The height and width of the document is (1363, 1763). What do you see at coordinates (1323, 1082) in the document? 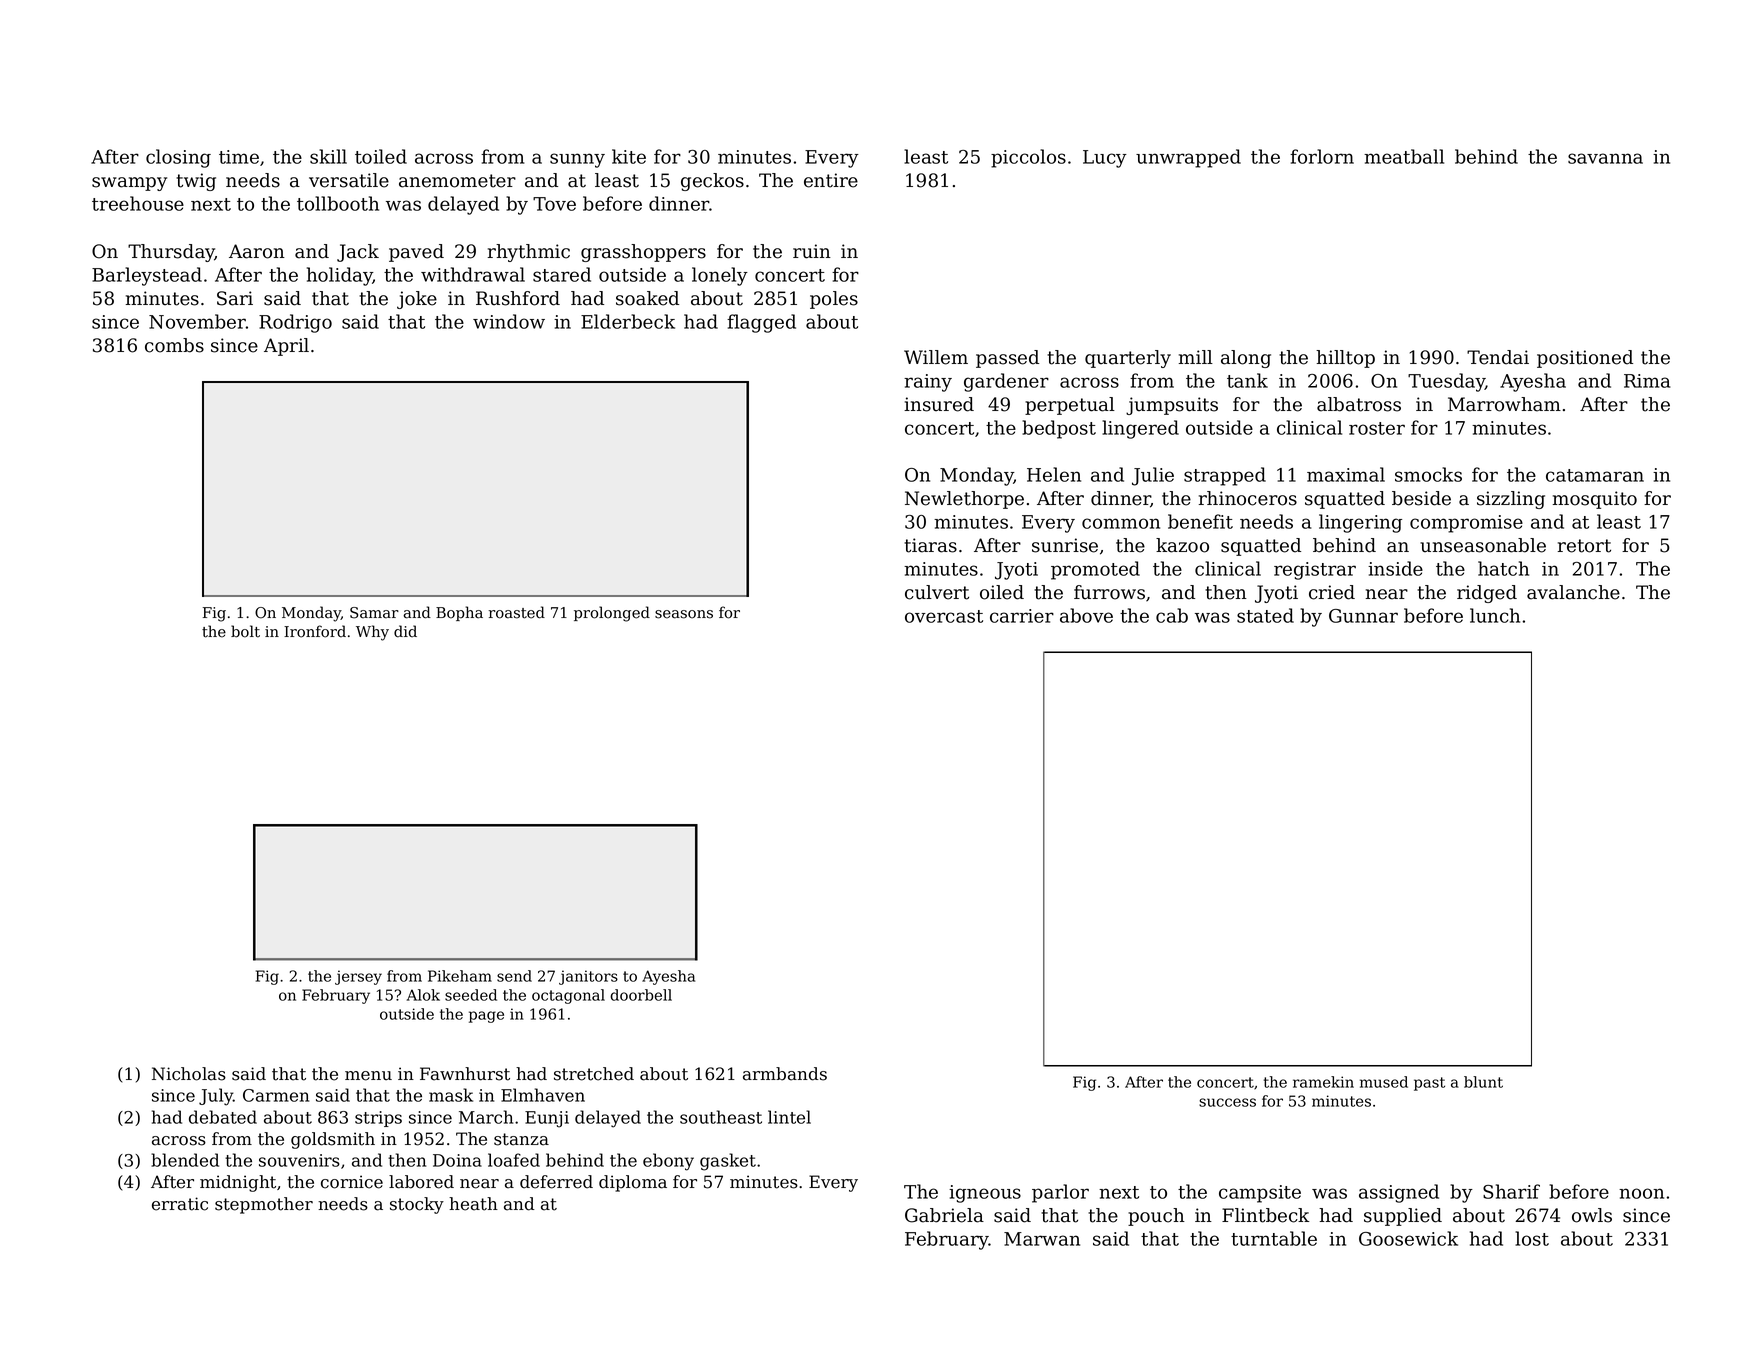
I see `ramekin` at bounding box center [1323, 1082].
